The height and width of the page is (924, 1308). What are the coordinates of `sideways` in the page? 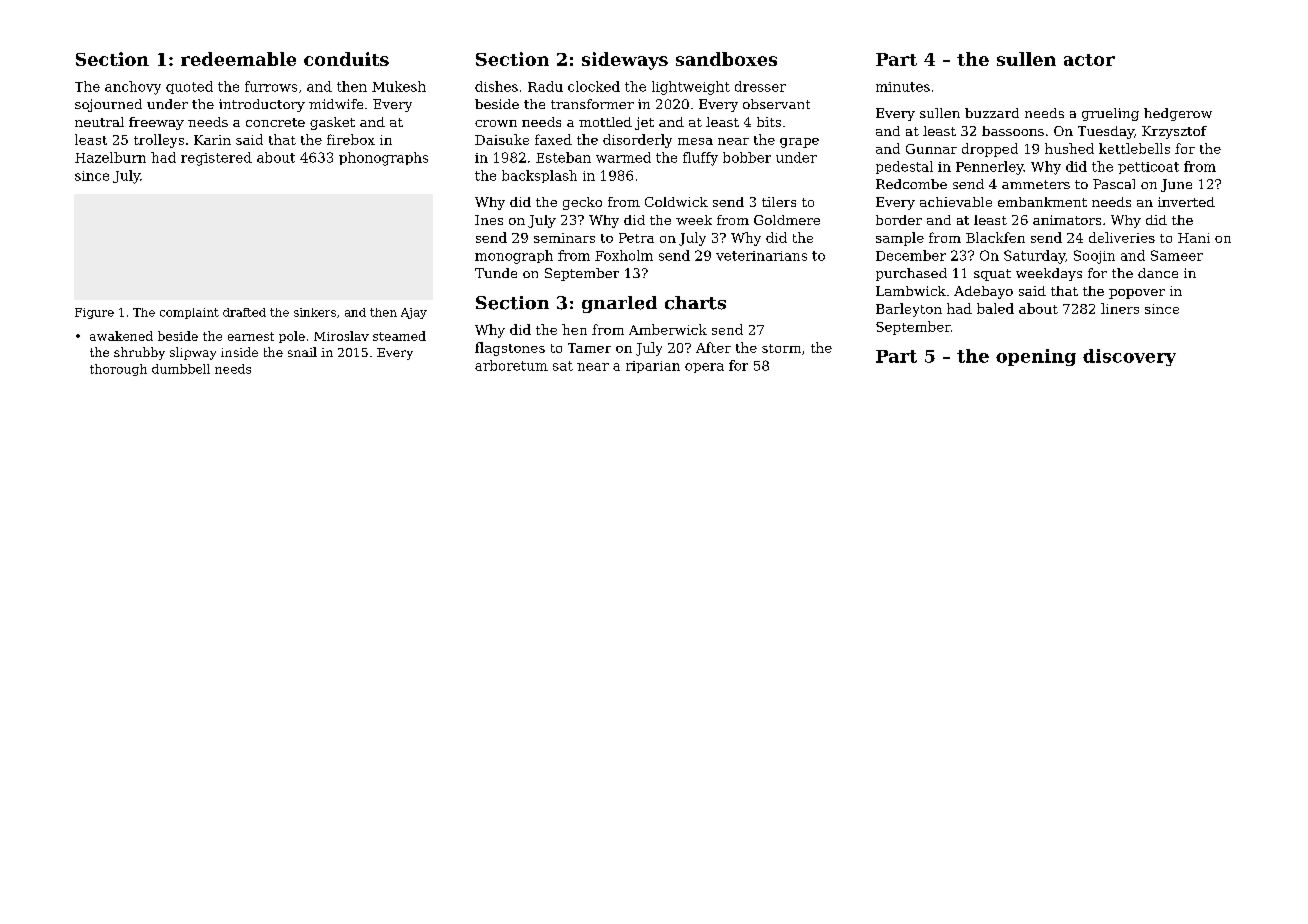 It's located at (625, 61).
